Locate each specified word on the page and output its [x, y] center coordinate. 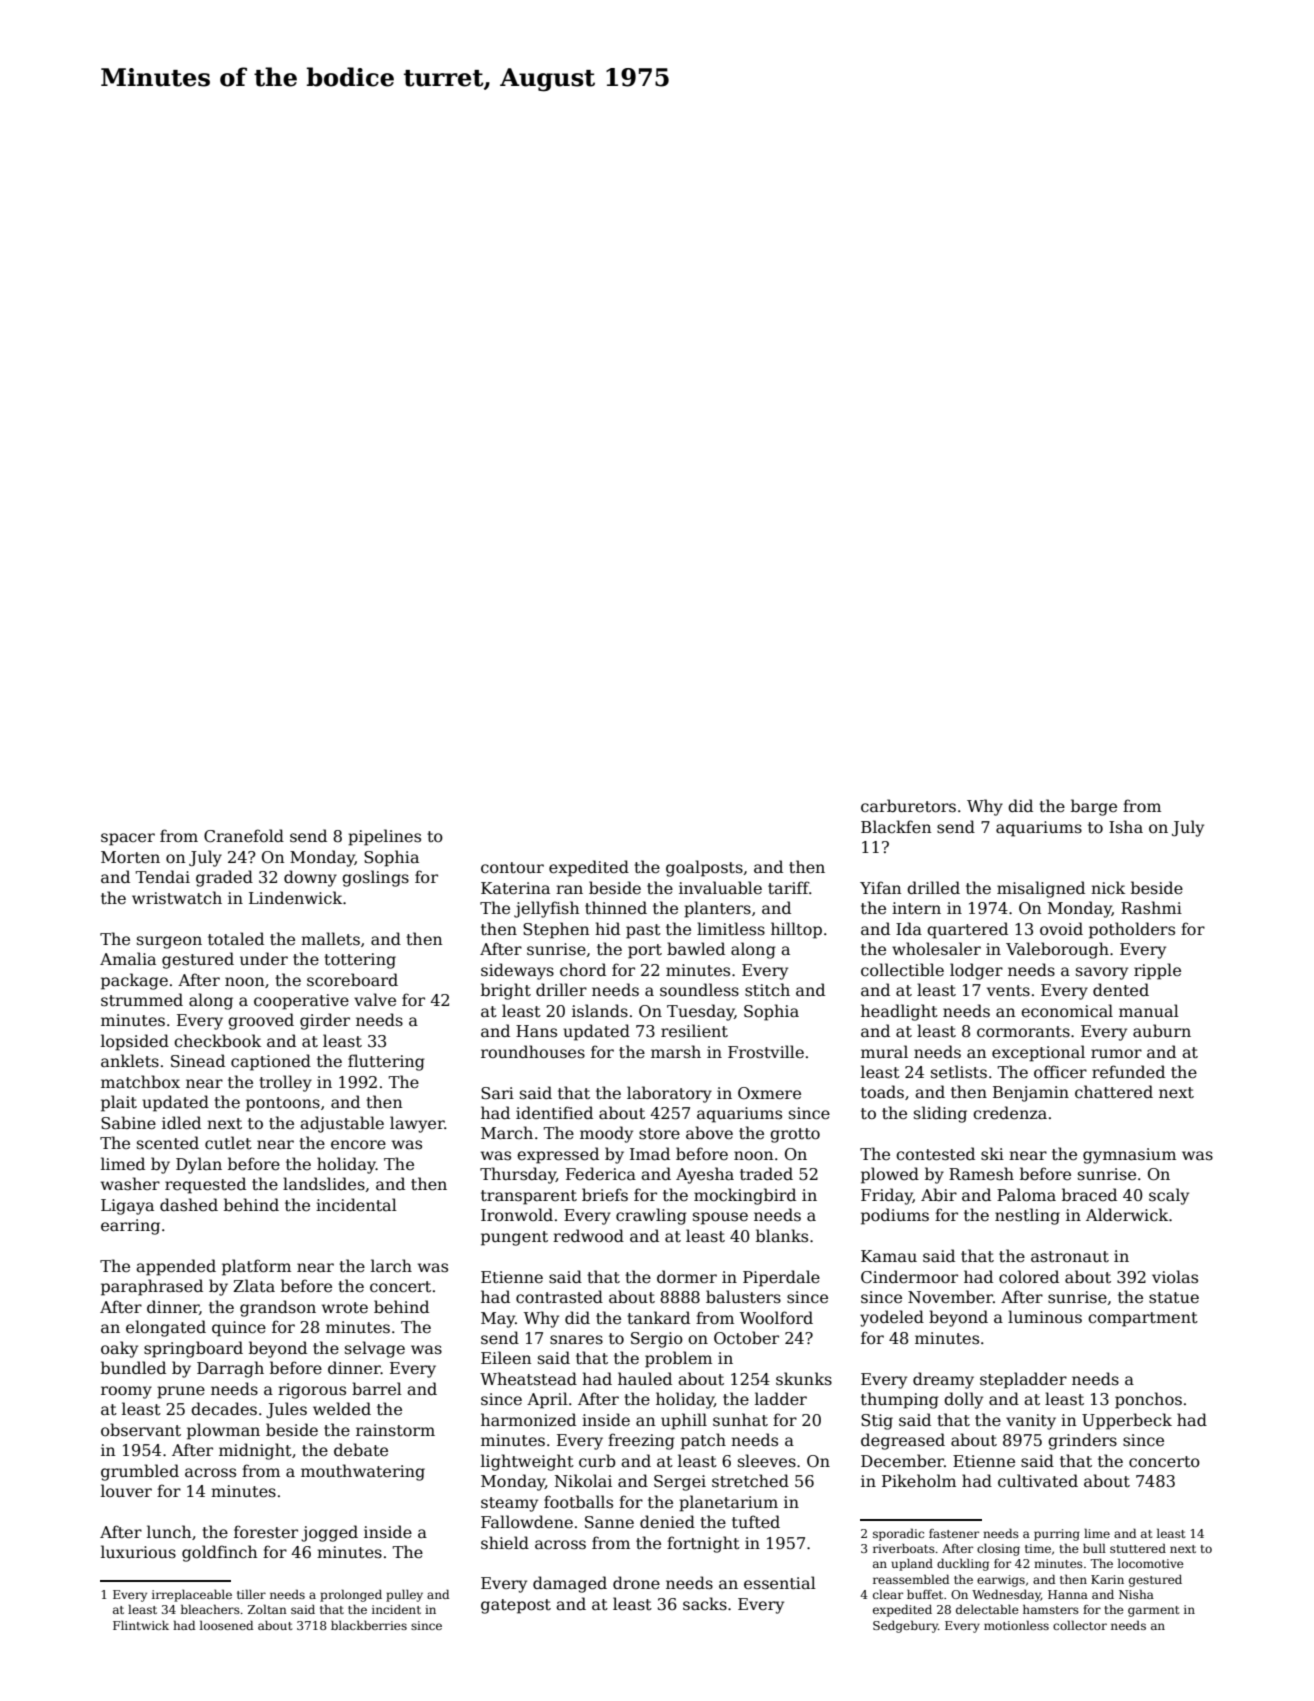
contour [512, 867]
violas [1175, 1276]
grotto [795, 1135]
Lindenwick [295, 898]
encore [358, 1145]
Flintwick [141, 1625]
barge [1094, 807]
